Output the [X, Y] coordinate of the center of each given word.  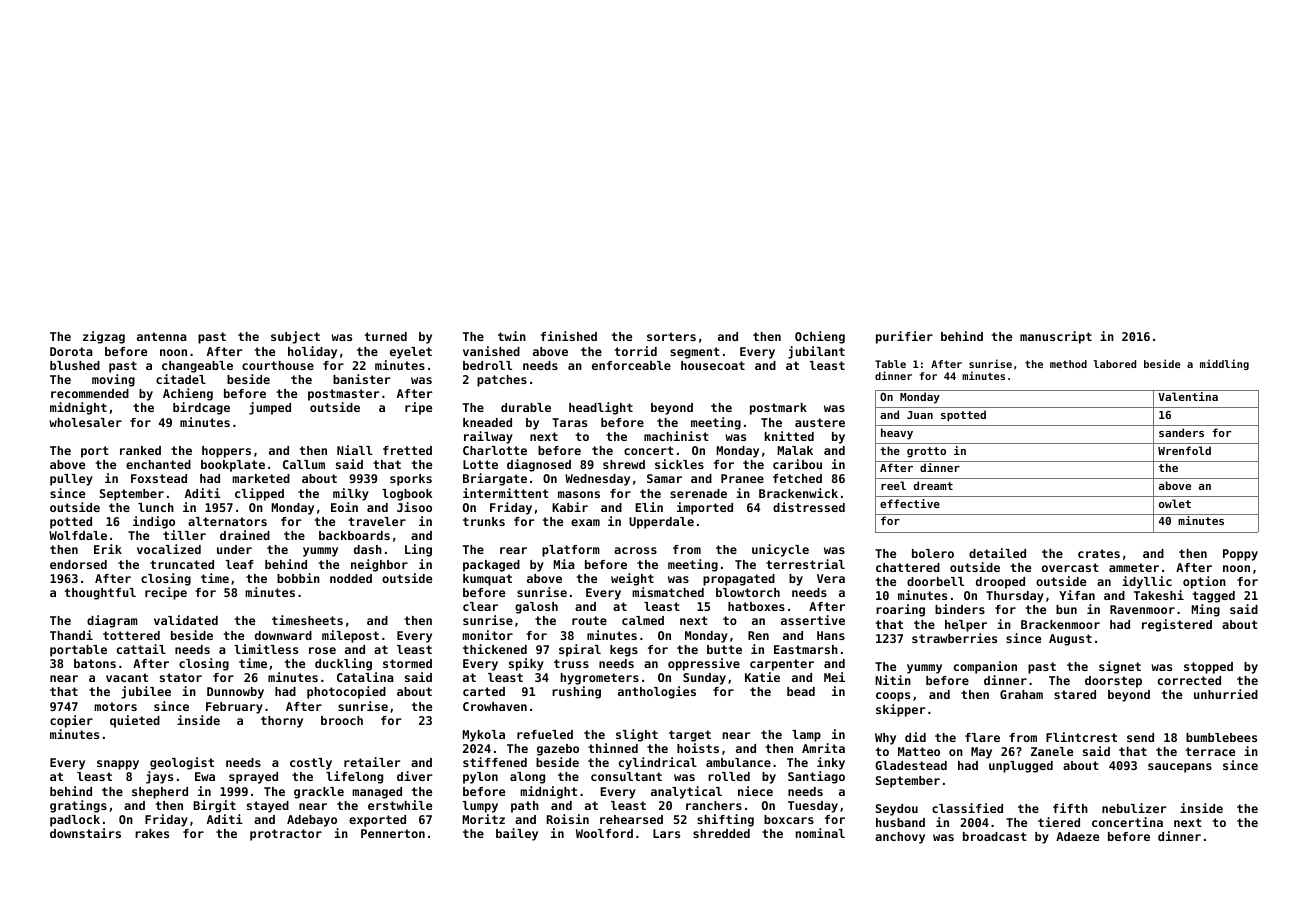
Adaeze [1077, 836]
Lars [666, 833]
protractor [286, 835]
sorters [671, 336]
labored [1114, 364]
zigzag [104, 337]
